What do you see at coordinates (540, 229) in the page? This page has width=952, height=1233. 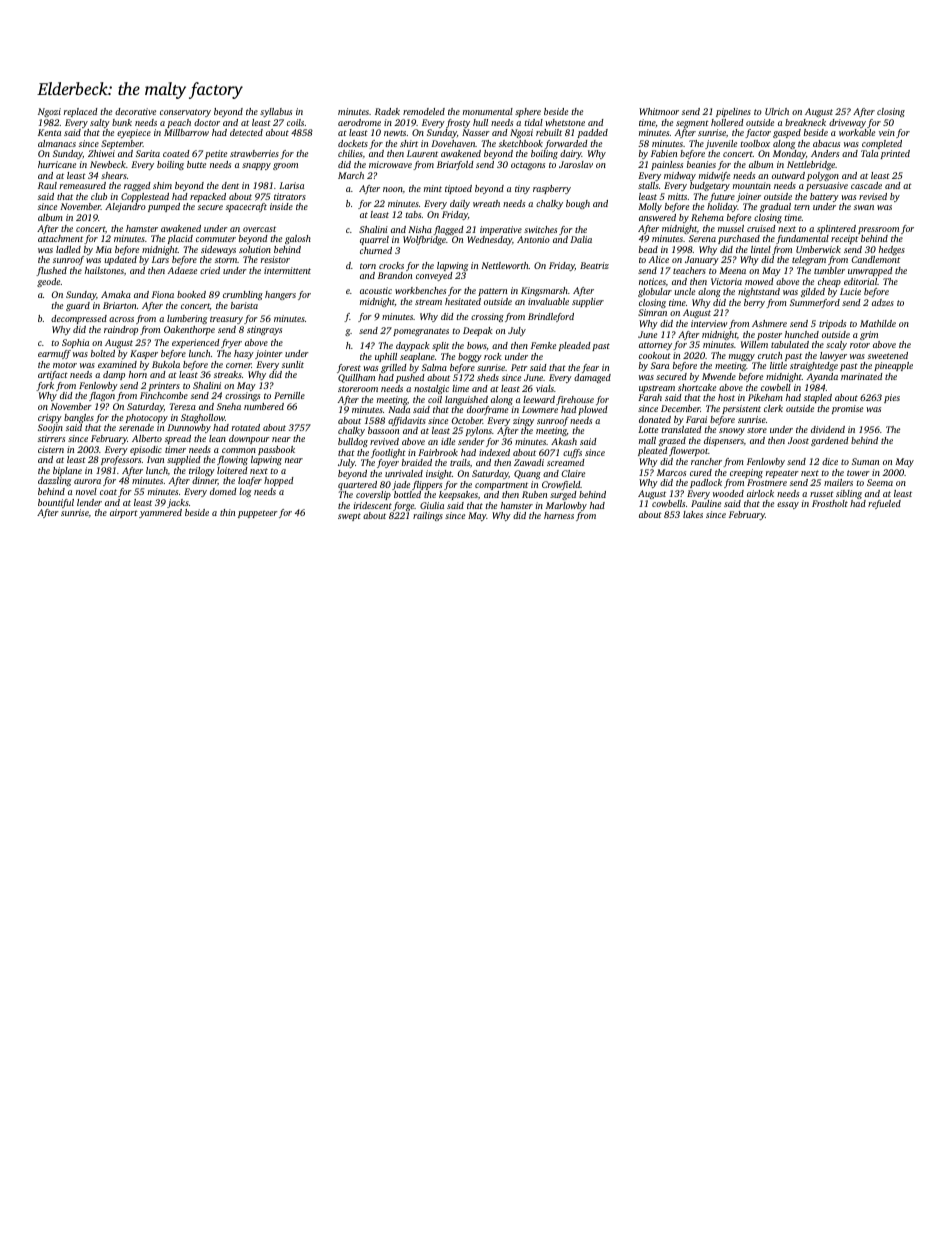 I see `switches` at bounding box center [540, 229].
